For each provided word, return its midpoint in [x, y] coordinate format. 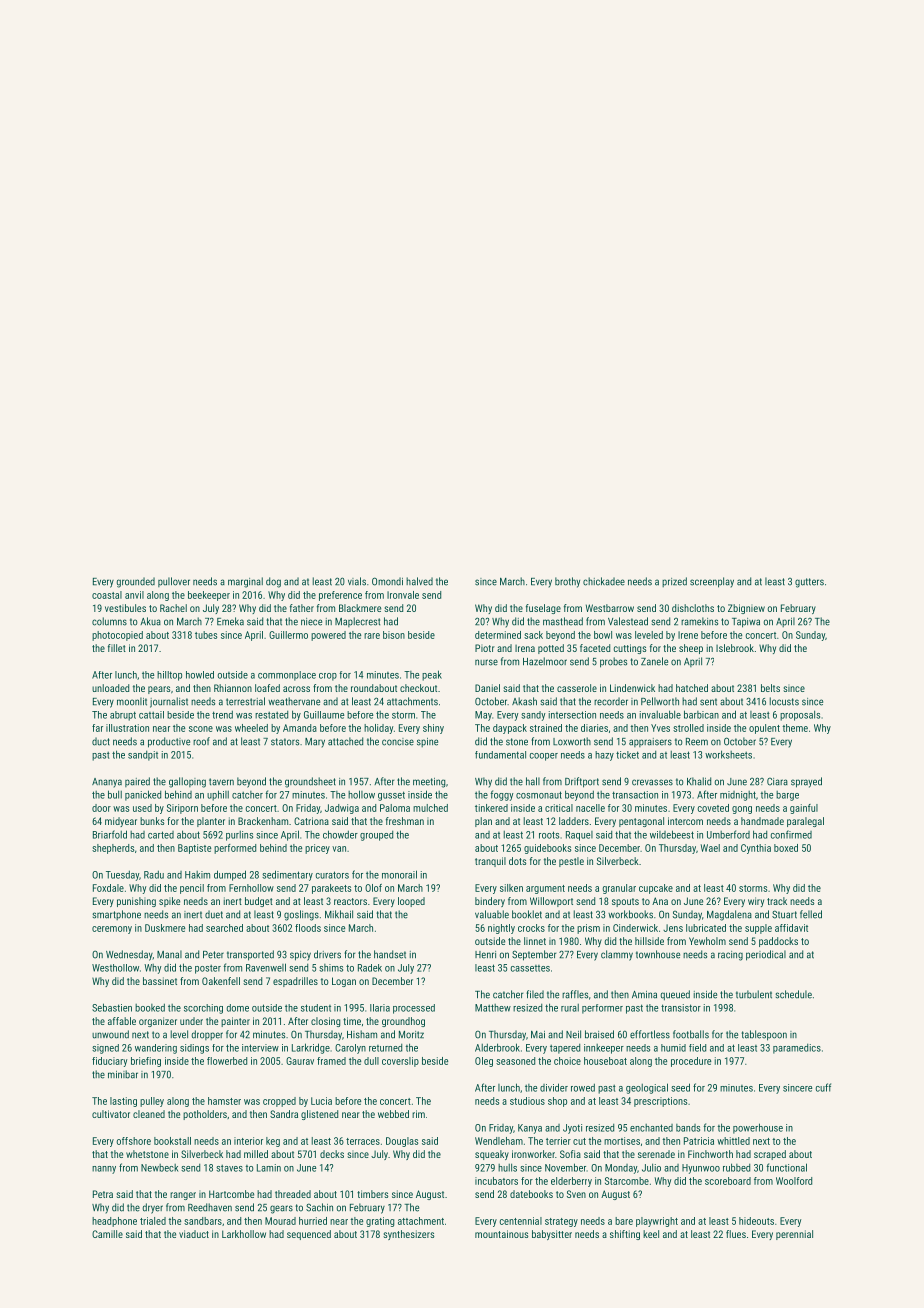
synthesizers [409, 1235]
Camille [107, 1234]
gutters [809, 583]
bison [394, 635]
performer [602, 1009]
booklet [527, 914]
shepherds [113, 849]
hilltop [169, 676]
